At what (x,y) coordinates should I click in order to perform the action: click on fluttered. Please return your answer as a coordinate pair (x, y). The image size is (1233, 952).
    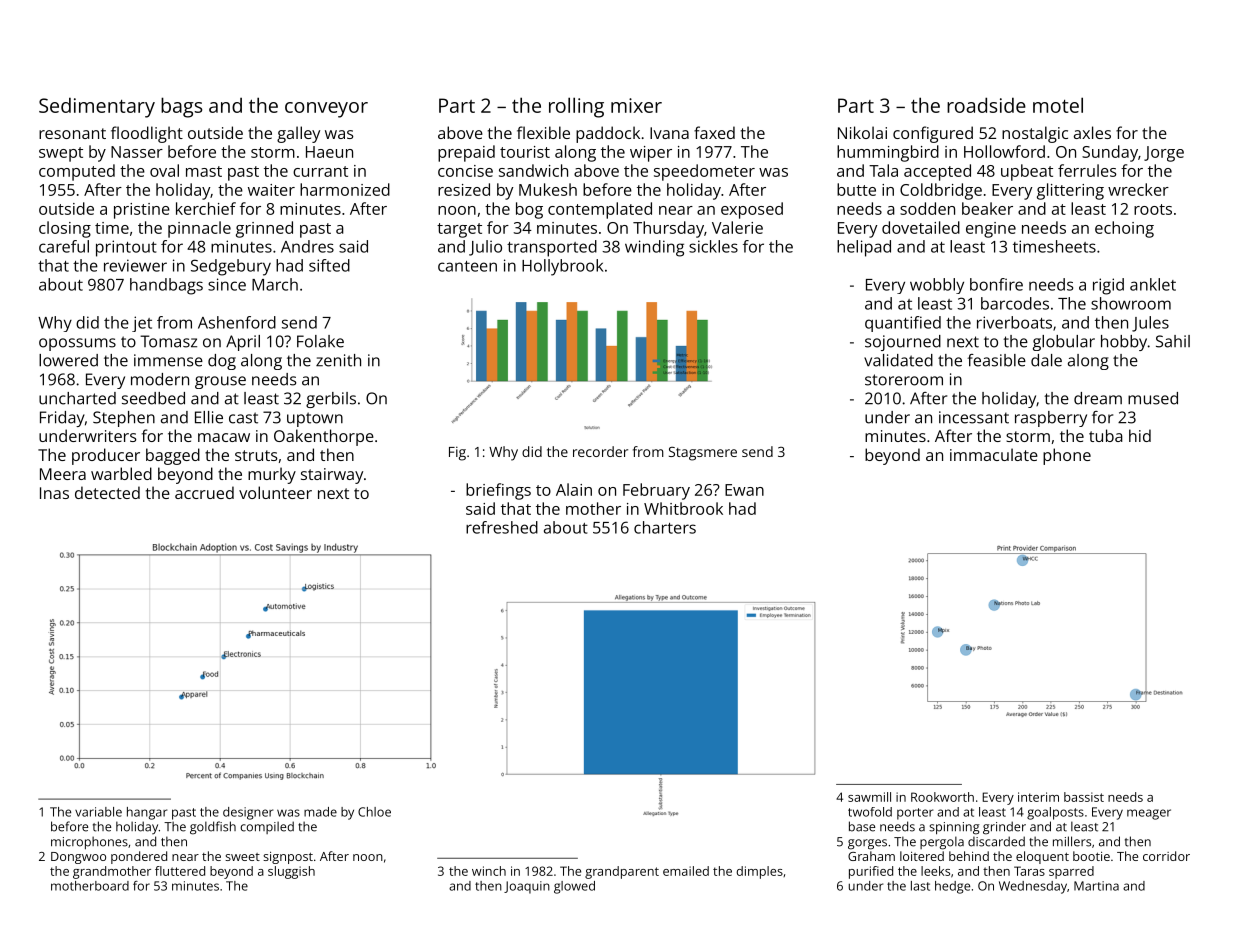
    Looking at the image, I should click on (180, 871).
